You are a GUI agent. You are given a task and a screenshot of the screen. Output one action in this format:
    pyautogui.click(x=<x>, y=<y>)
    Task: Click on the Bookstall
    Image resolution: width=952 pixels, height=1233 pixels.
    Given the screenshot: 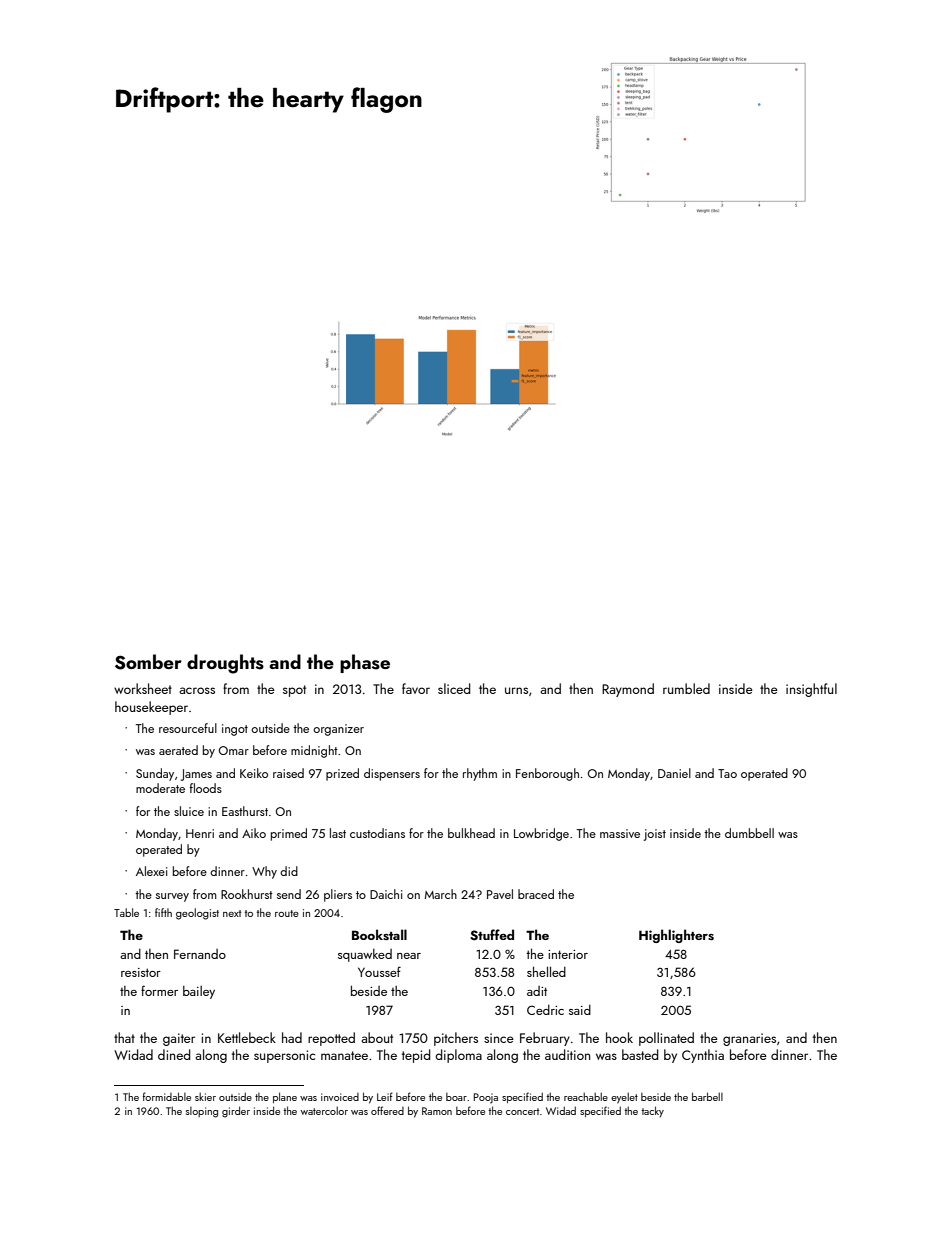 What is the action you would take?
    pyautogui.click(x=379, y=934)
